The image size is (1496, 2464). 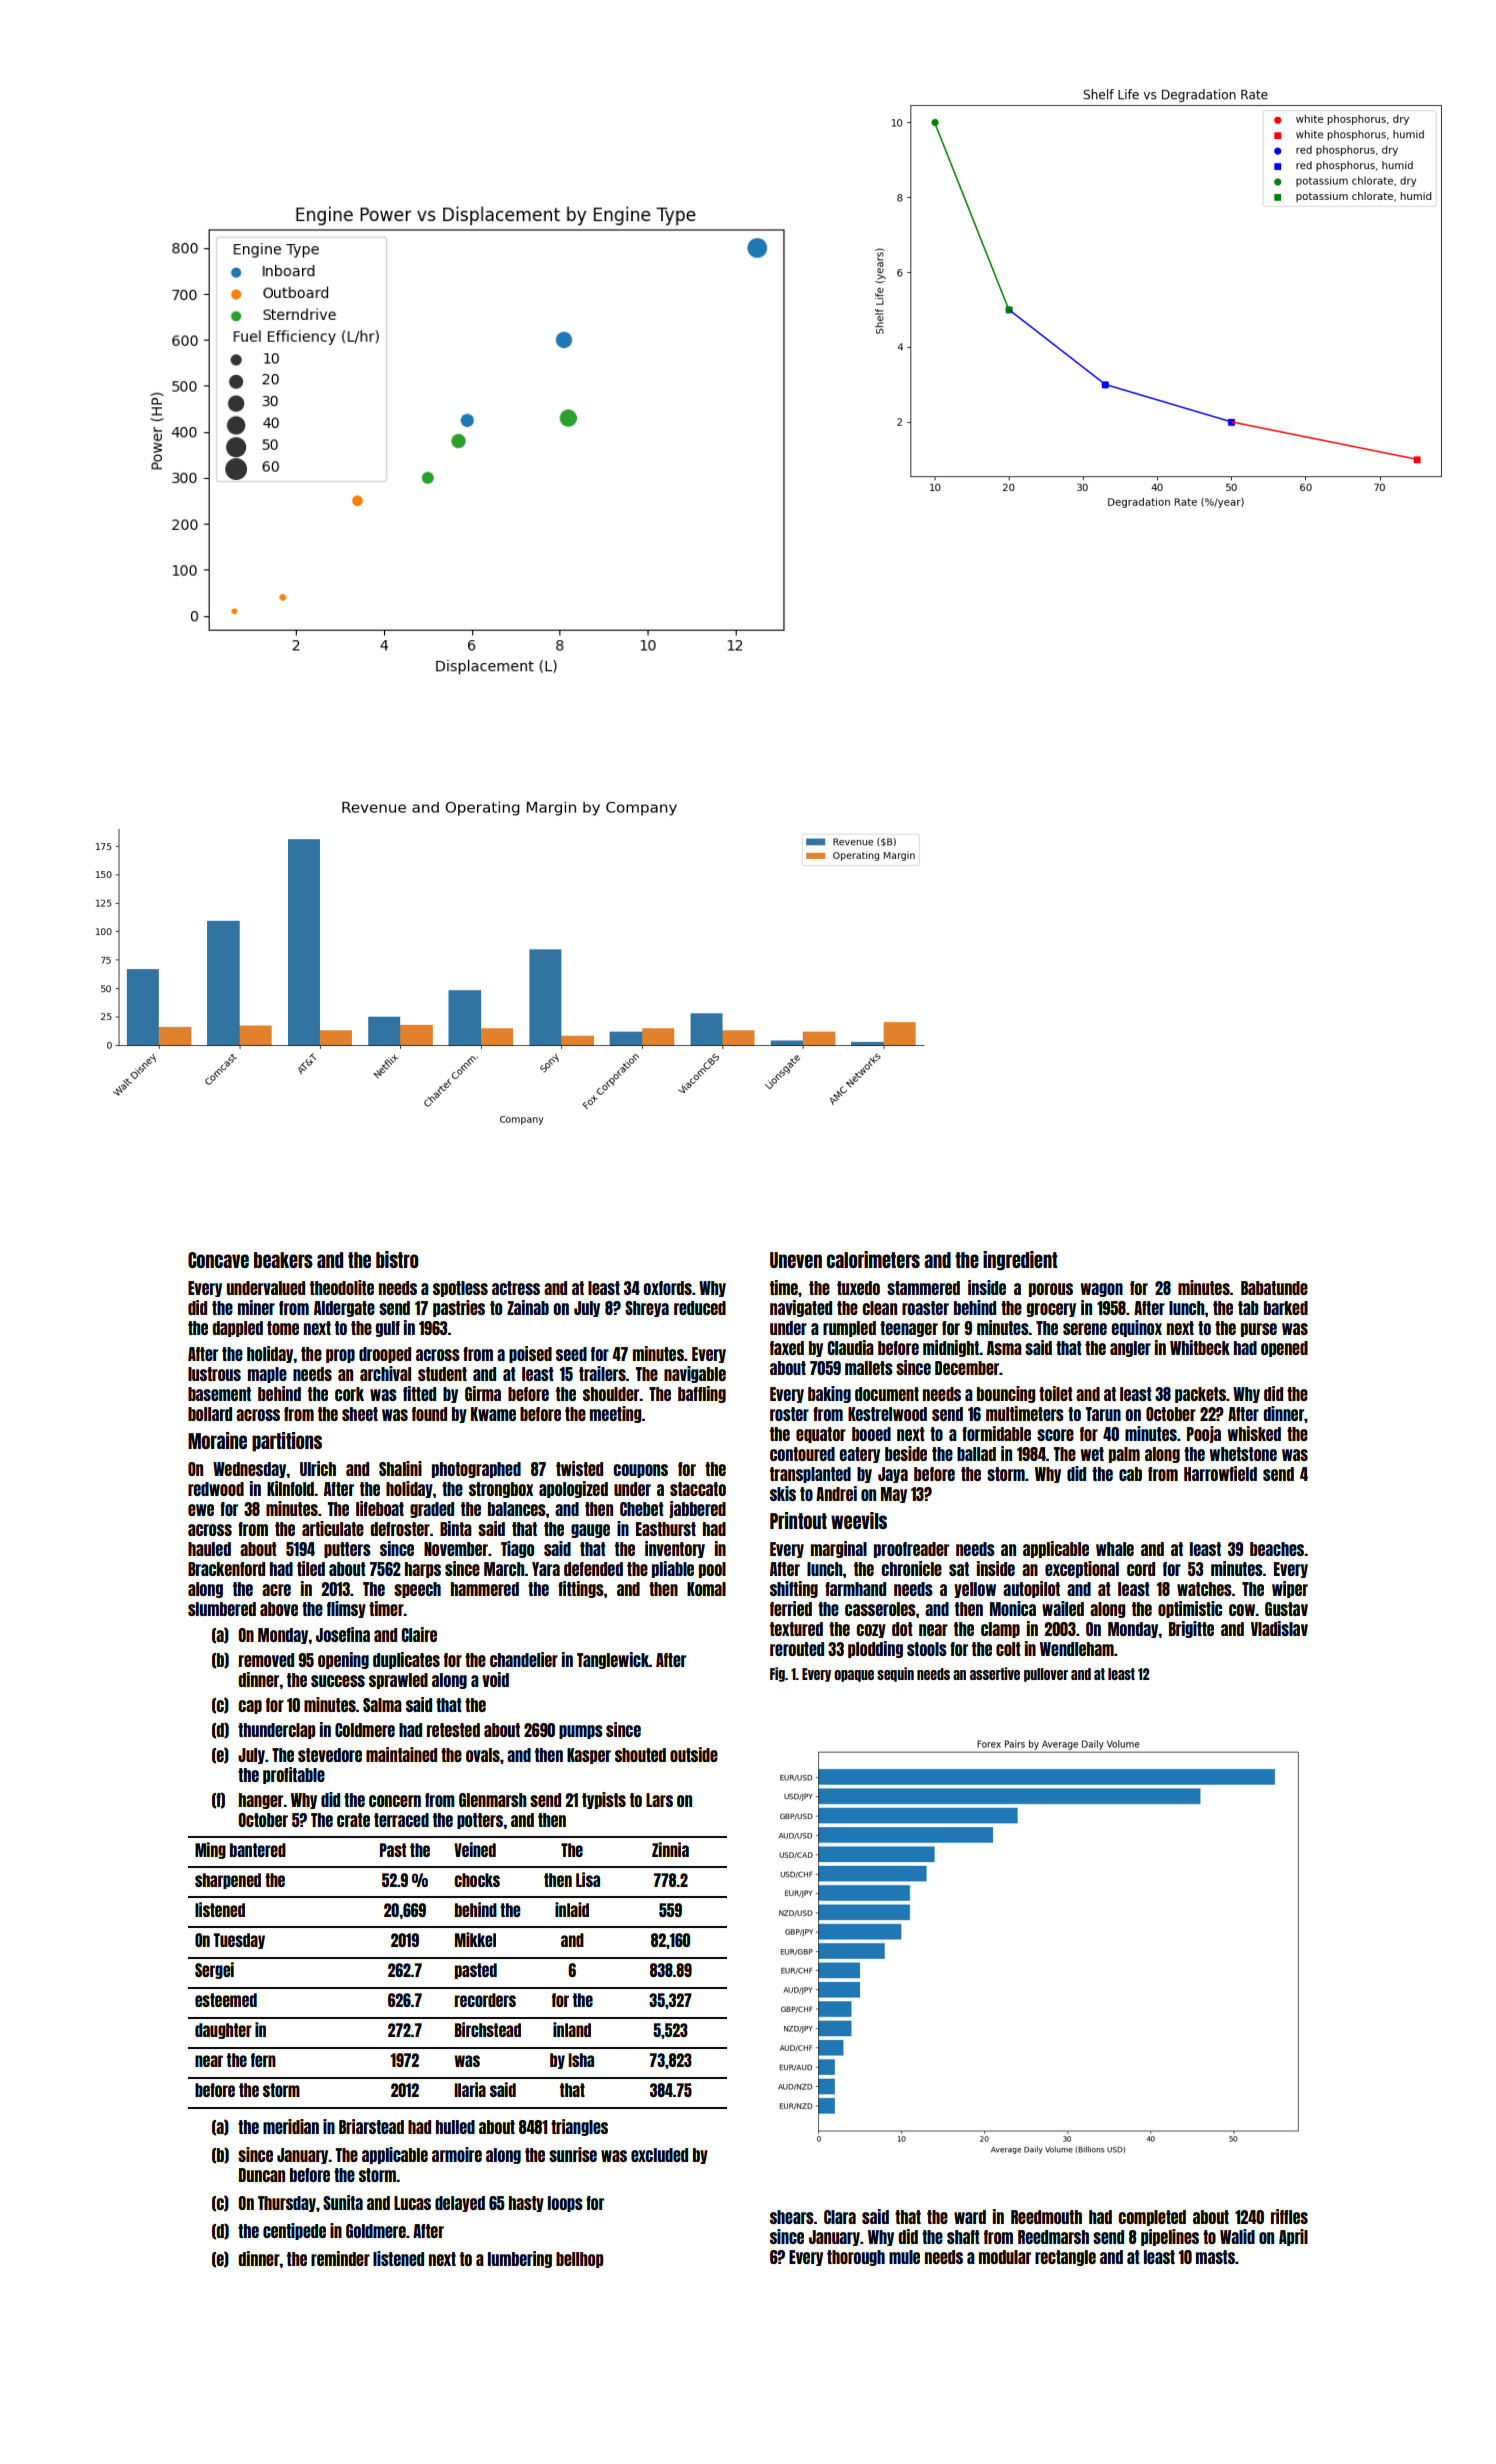 I want to click on Reedmouth, so click(x=1046, y=2217).
